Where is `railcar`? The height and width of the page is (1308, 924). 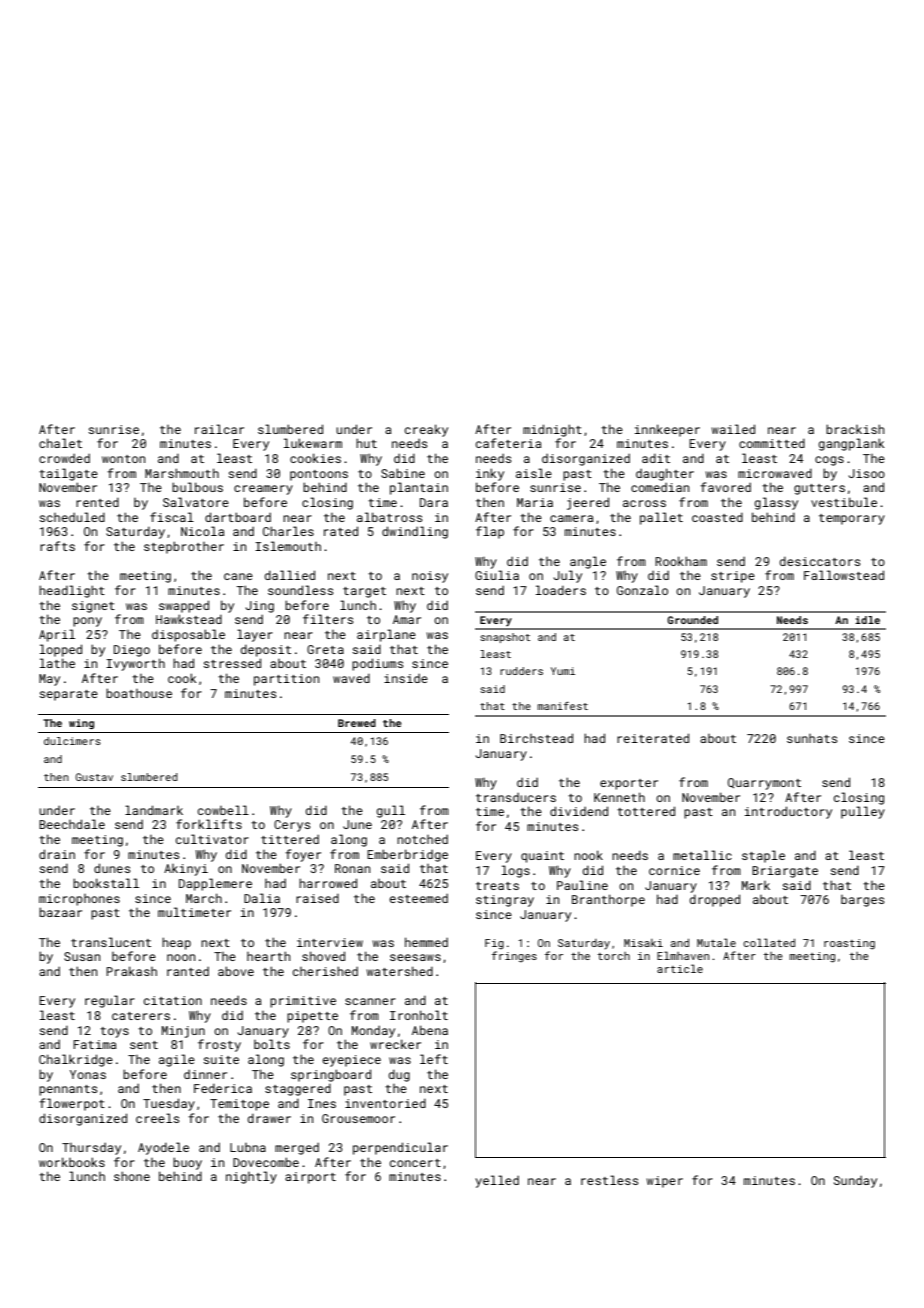 railcar is located at coordinates (219, 429).
